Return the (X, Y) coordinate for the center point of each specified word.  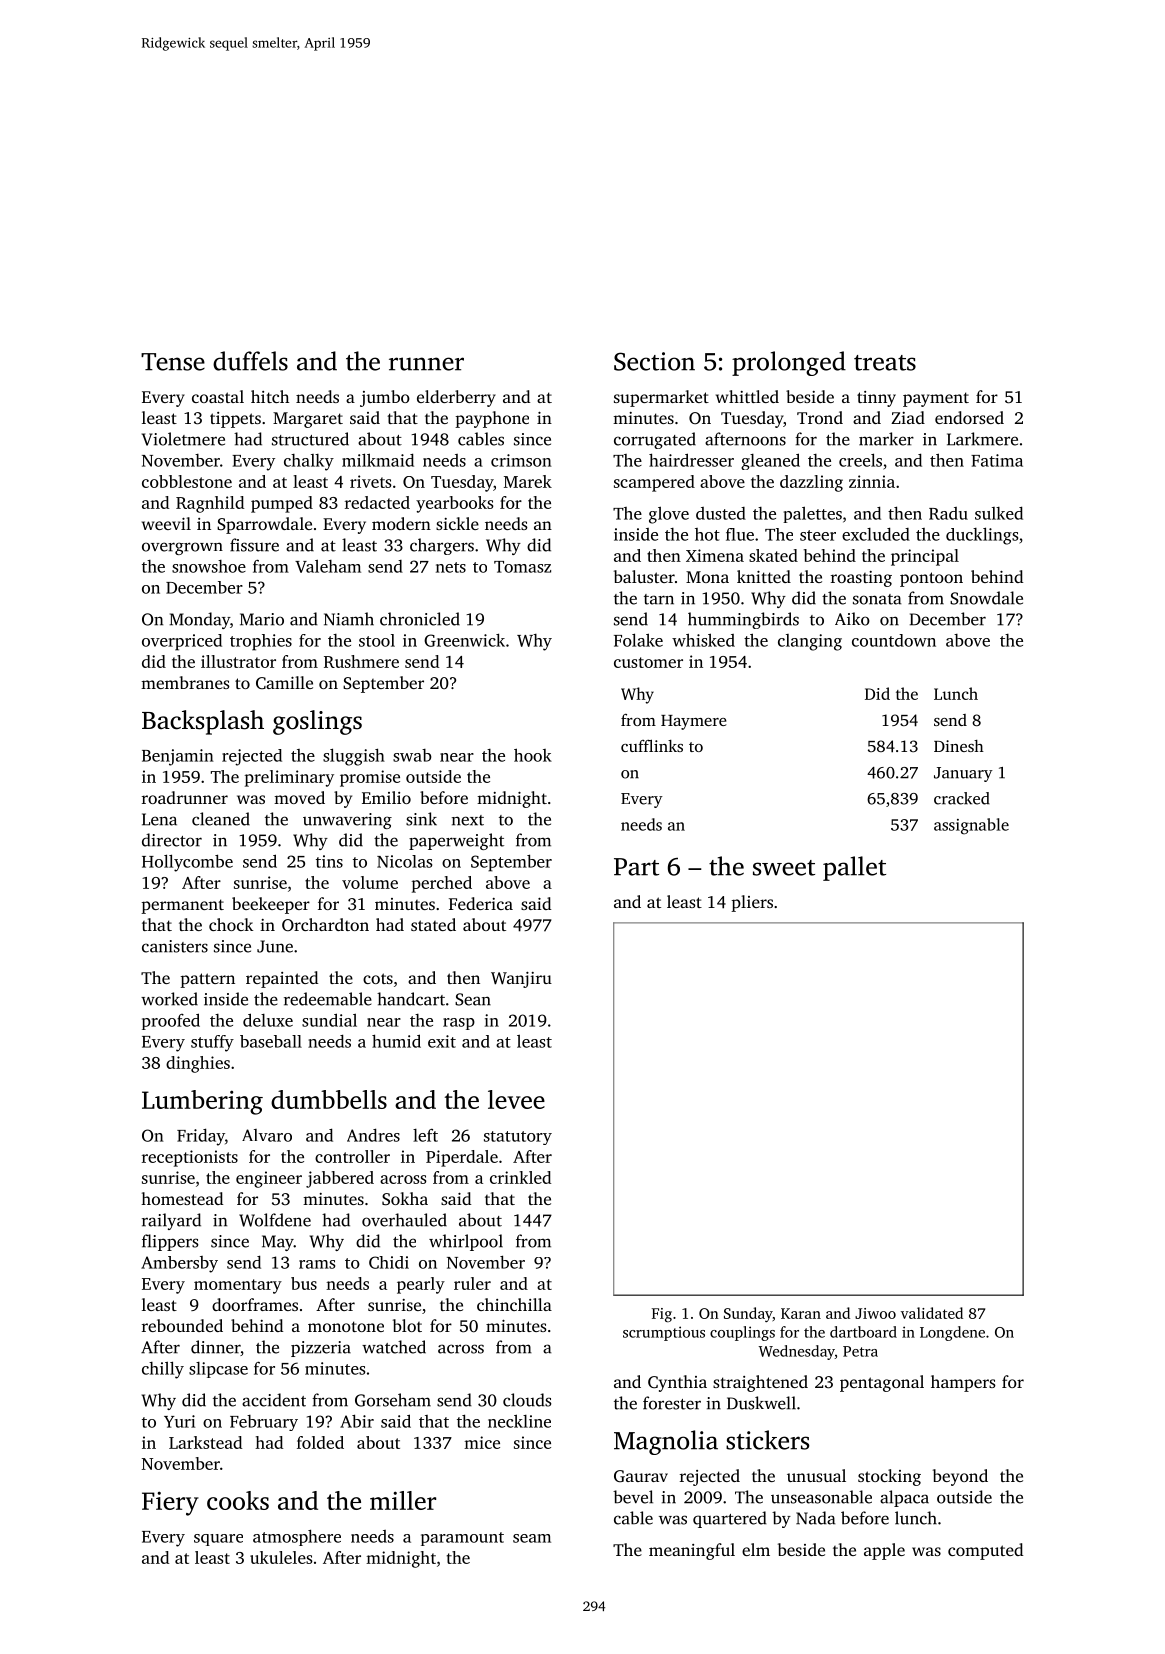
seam (532, 1538)
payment (936, 399)
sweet (784, 868)
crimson (521, 460)
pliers (752, 903)
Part (636, 867)
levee (516, 1099)
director (172, 840)
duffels (250, 361)
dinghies (198, 1064)
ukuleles (281, 1557)
